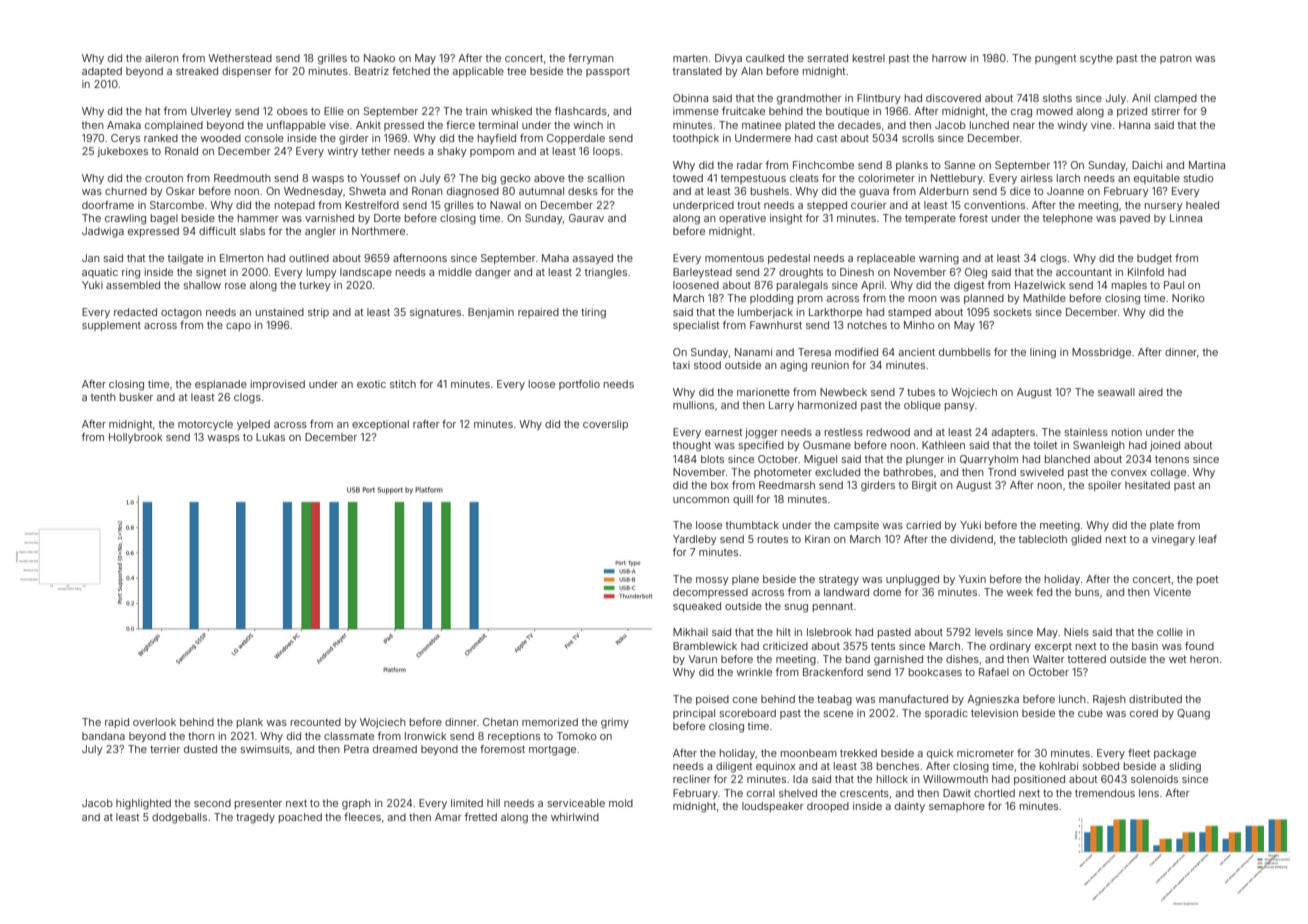 This page has height=924, width=1308. Describe the element at coordinates (575, 817) in the page. I see `whirlwind` at that location.
